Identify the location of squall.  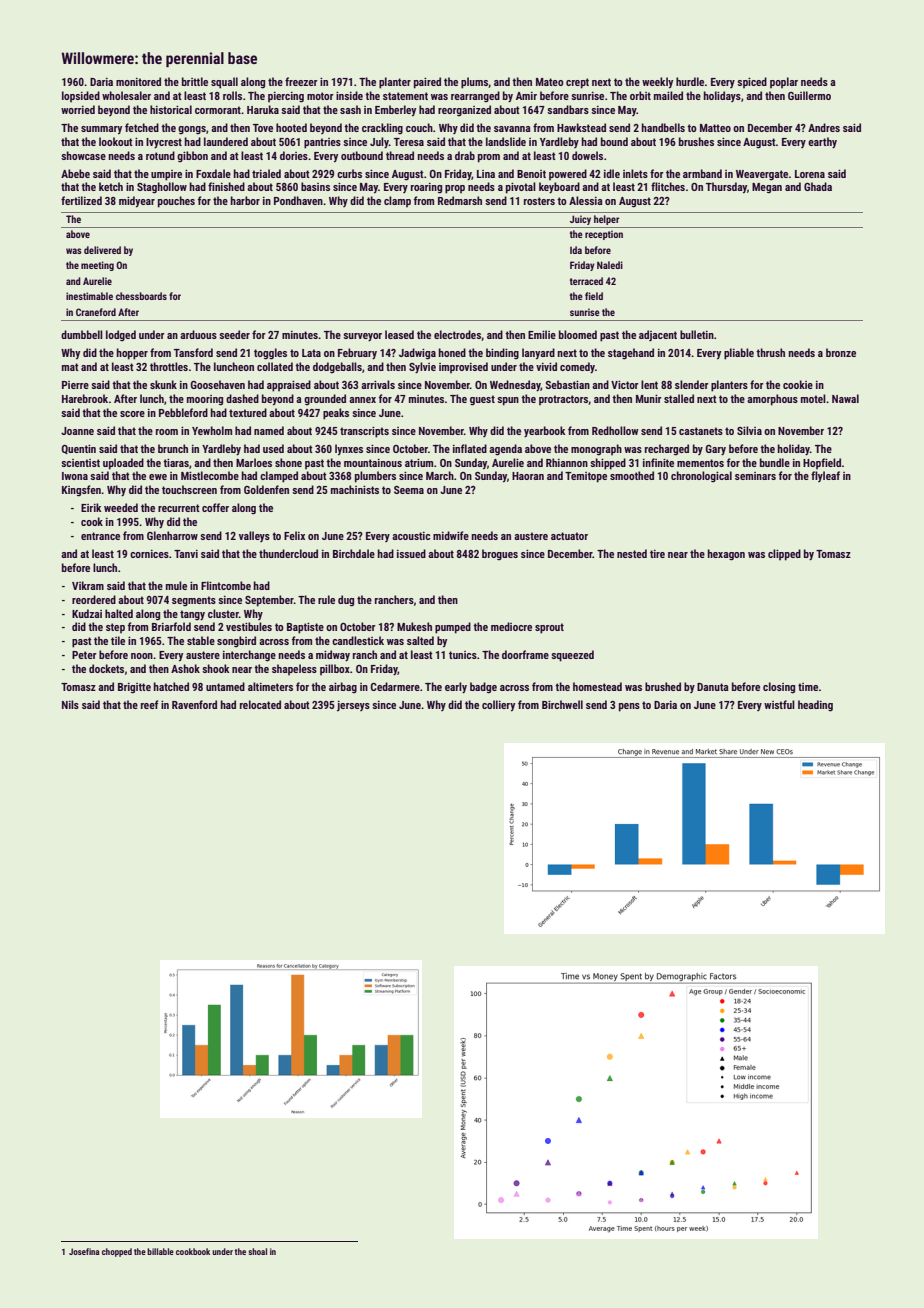
(224, 83).
